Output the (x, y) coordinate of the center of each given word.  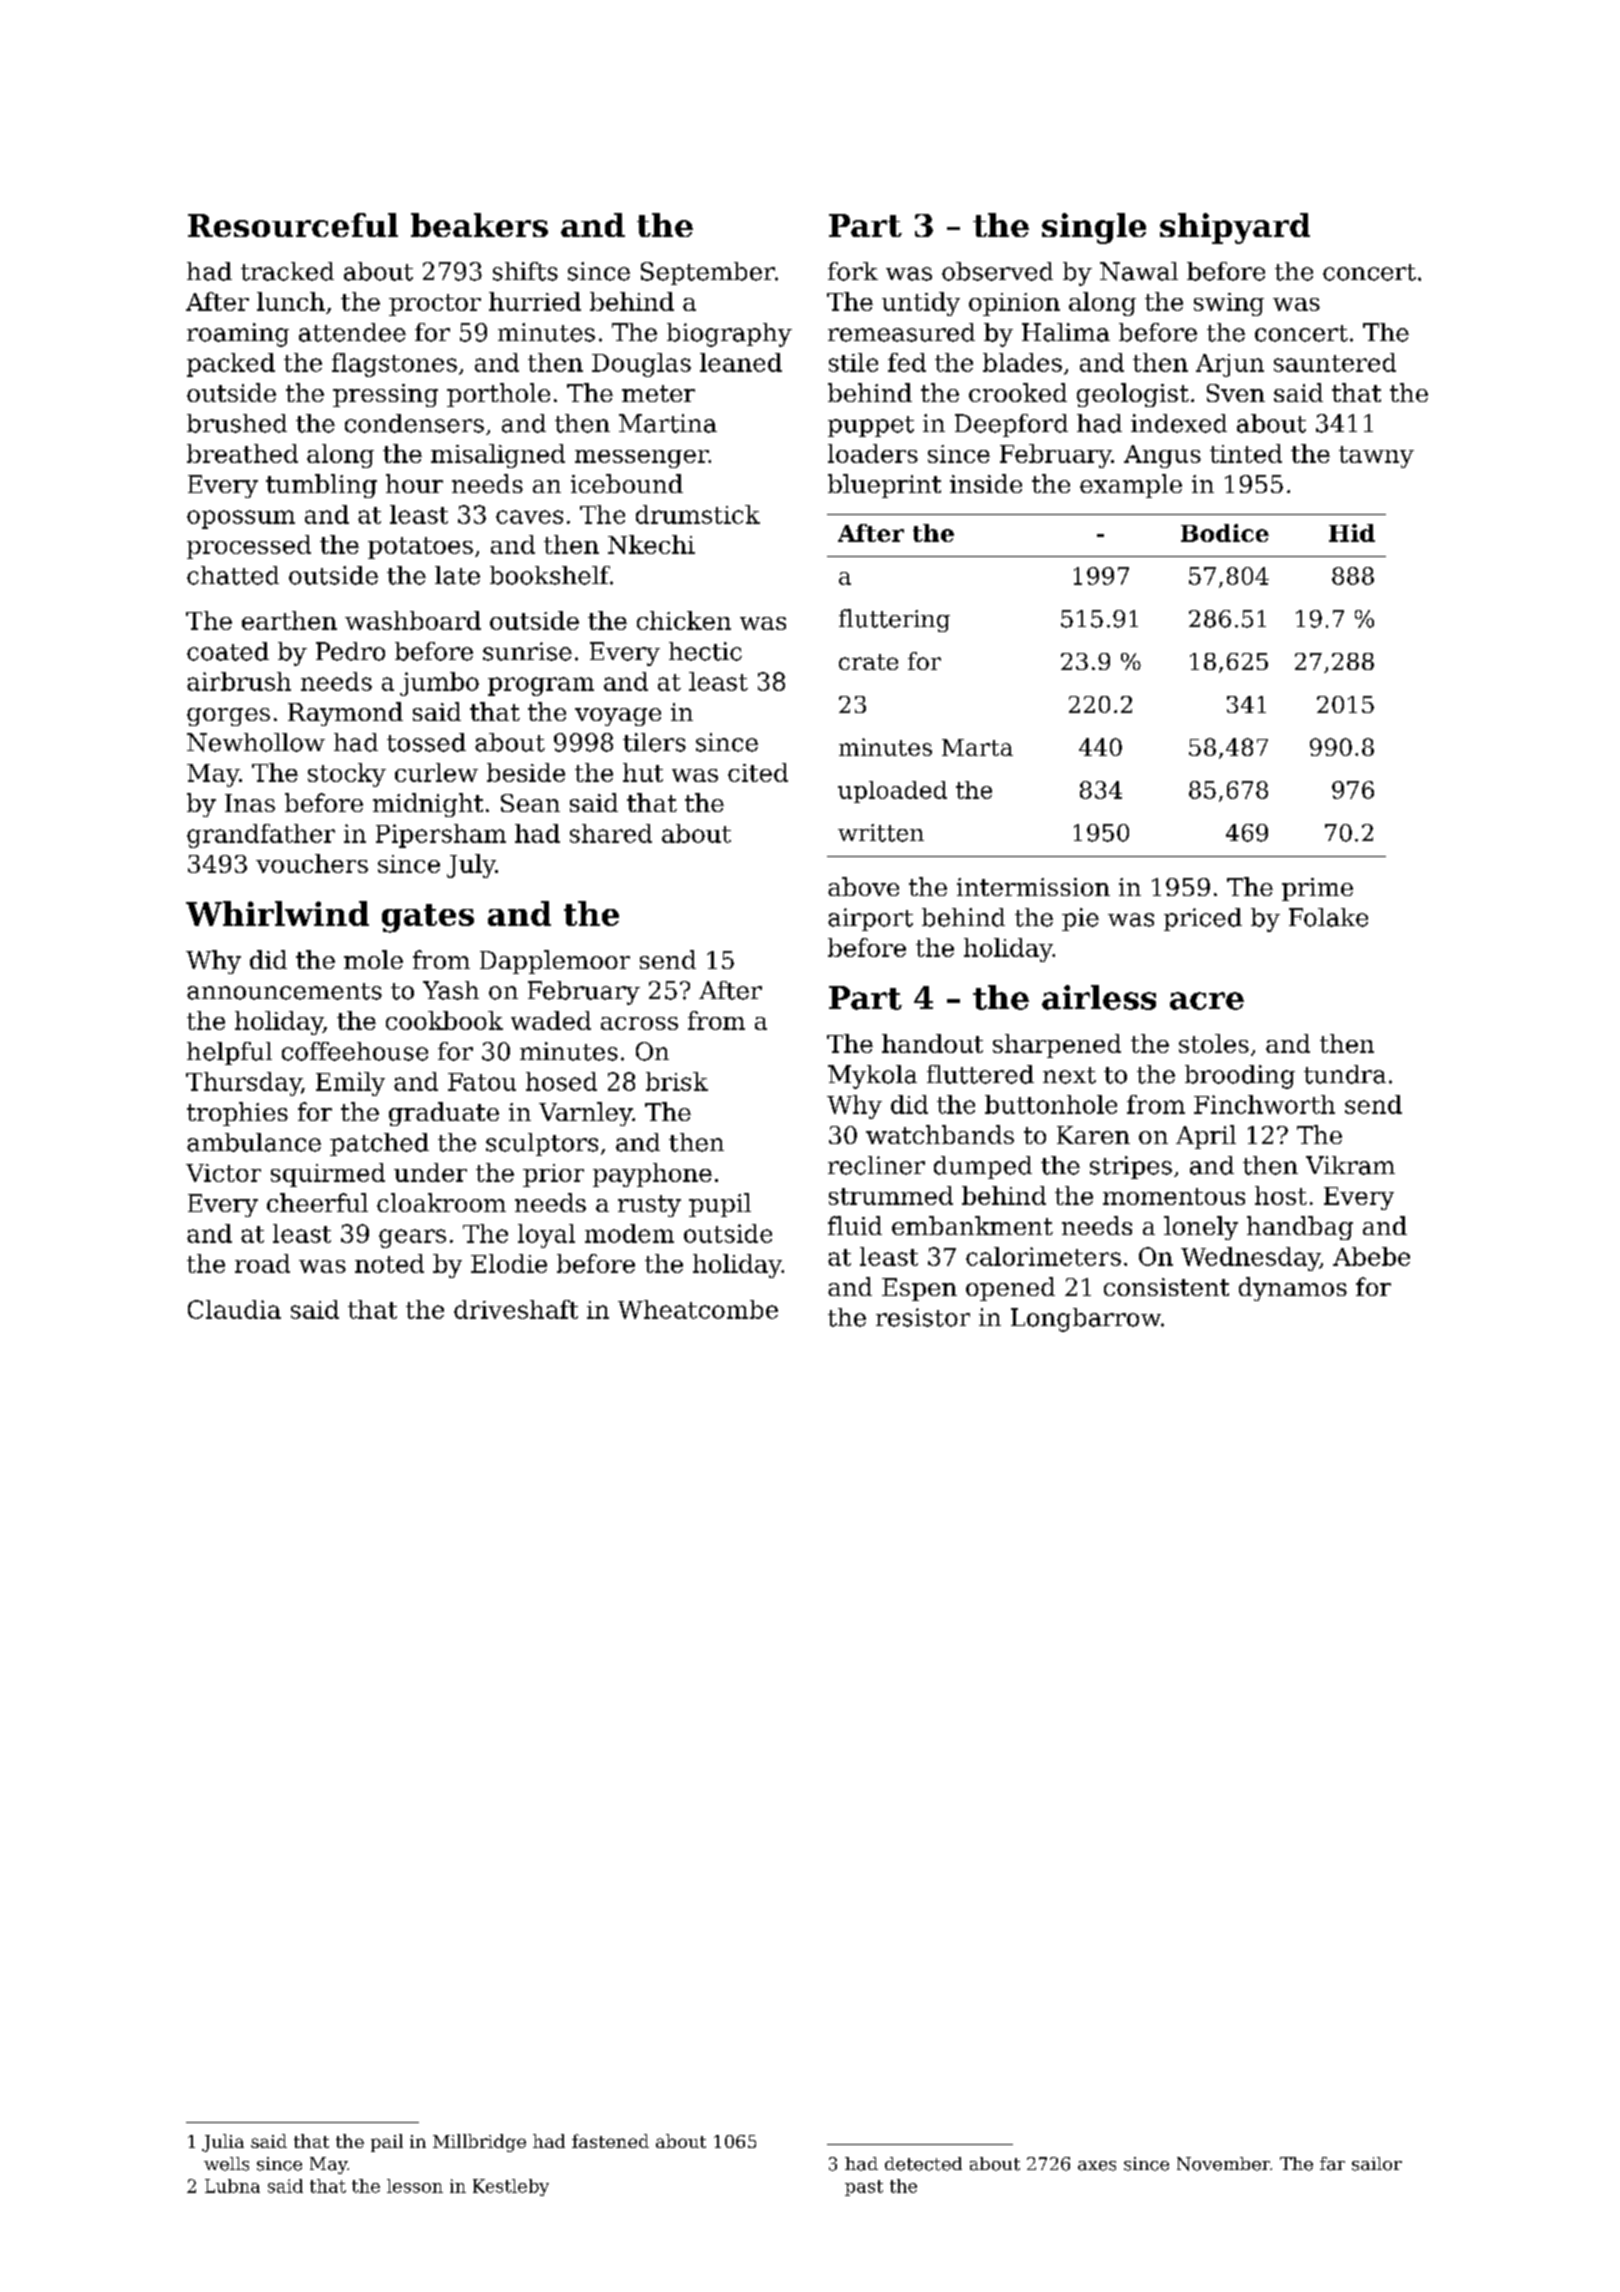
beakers (479, 225)
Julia (223, 2143)
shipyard (1235, 228)
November (1223, 2164)
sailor (1377, 2164)
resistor (923, 1317)
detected (923, 2164)
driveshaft (516, 1309)
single (1094, 228)
